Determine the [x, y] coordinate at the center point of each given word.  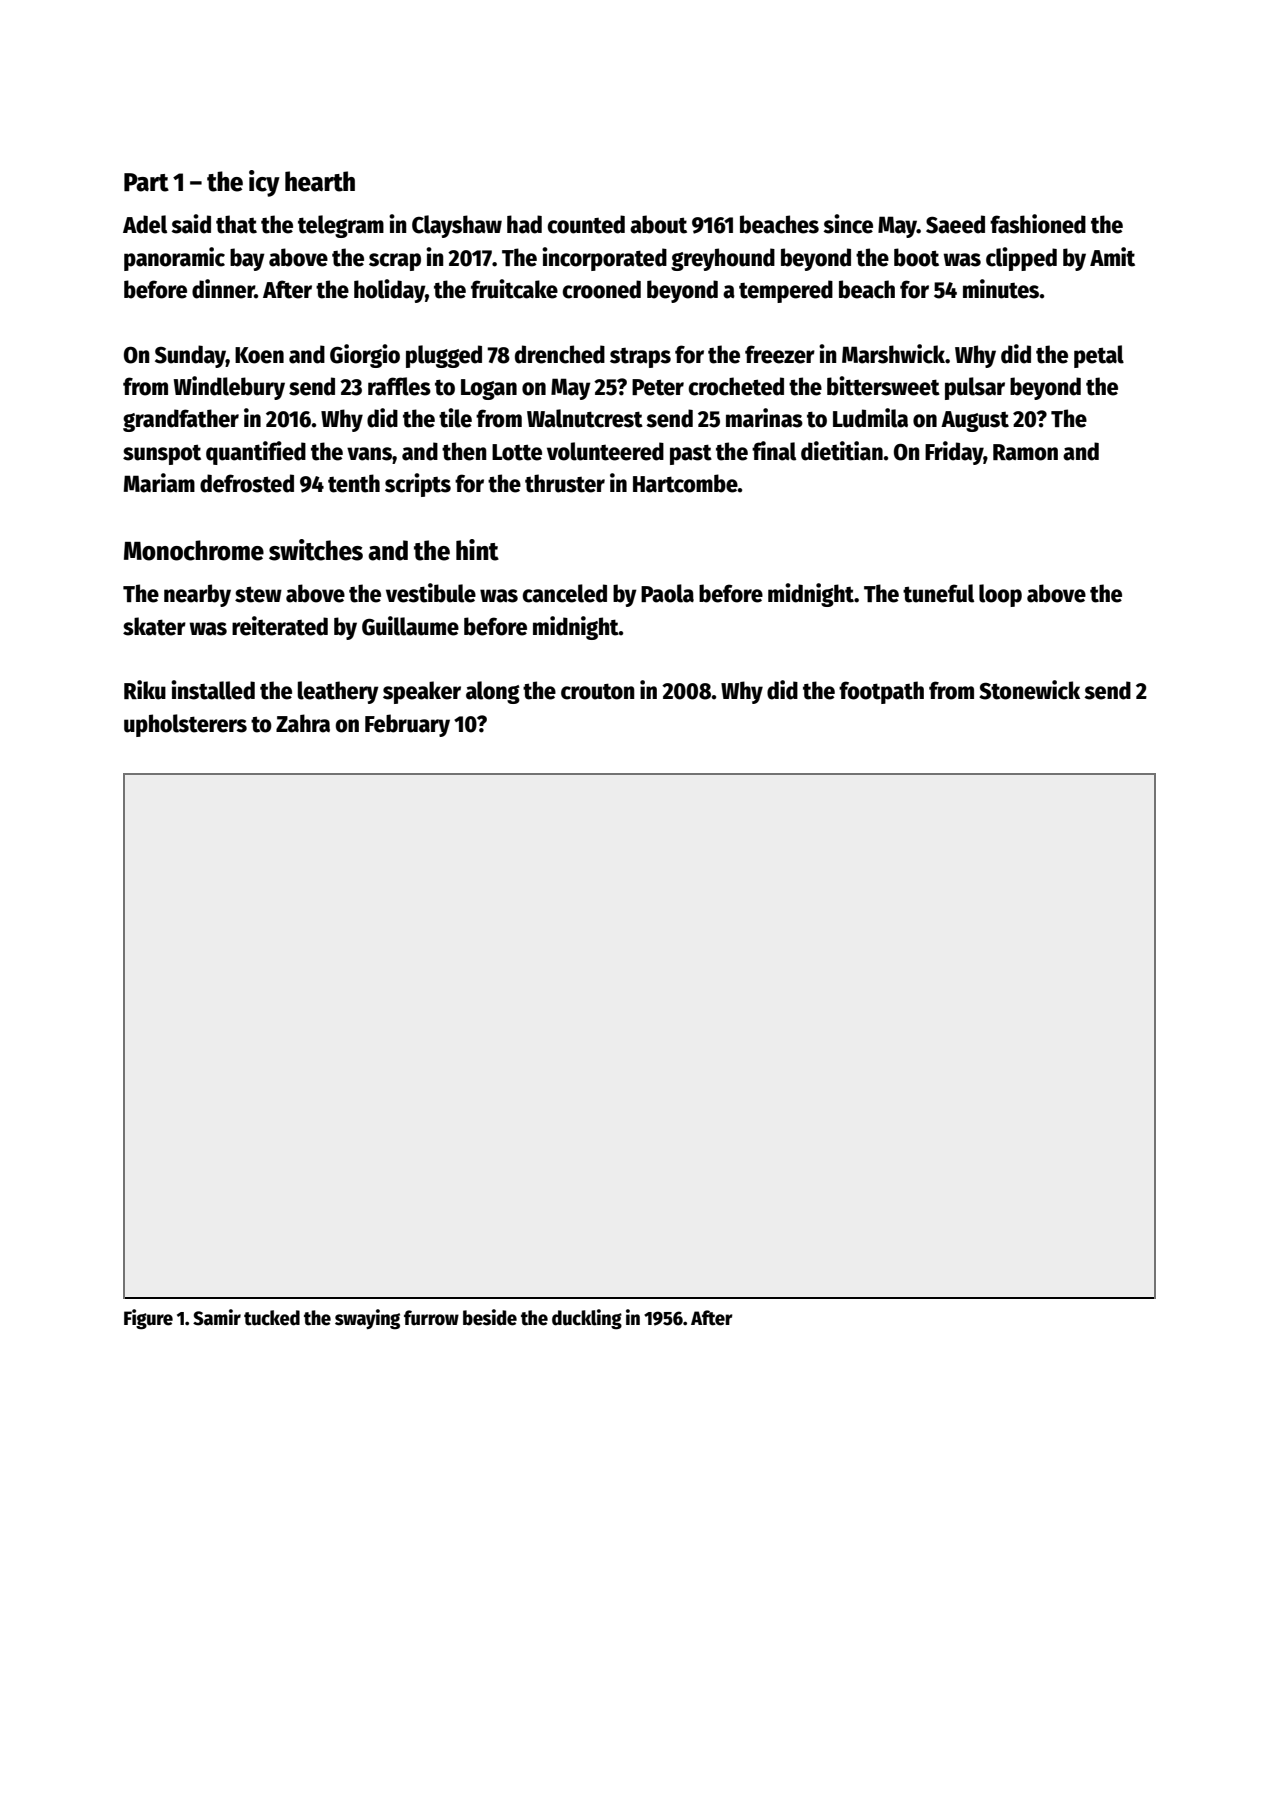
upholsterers [185, 725]
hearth [320, 181]
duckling [587, 1319]
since [848, 224]
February [407, 725]
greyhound [723, 259]
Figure [148, 1319]
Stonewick [1029, 690]
